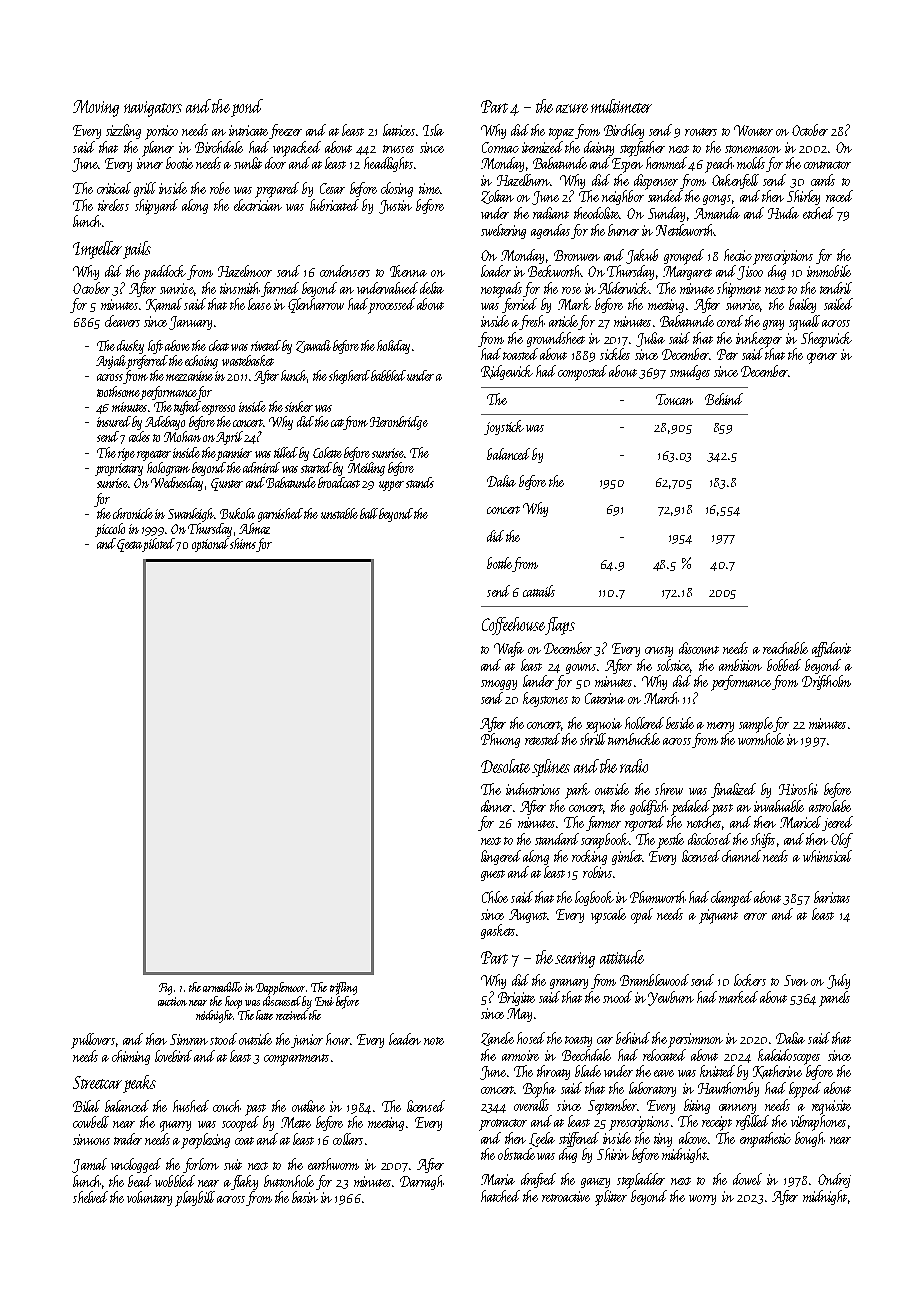 Image resolution: width=924 pixels, height=1311 pixels. What do you see at coordinates (210, 545) in the document?
I see `optional` at bounding box center [210, 545].
